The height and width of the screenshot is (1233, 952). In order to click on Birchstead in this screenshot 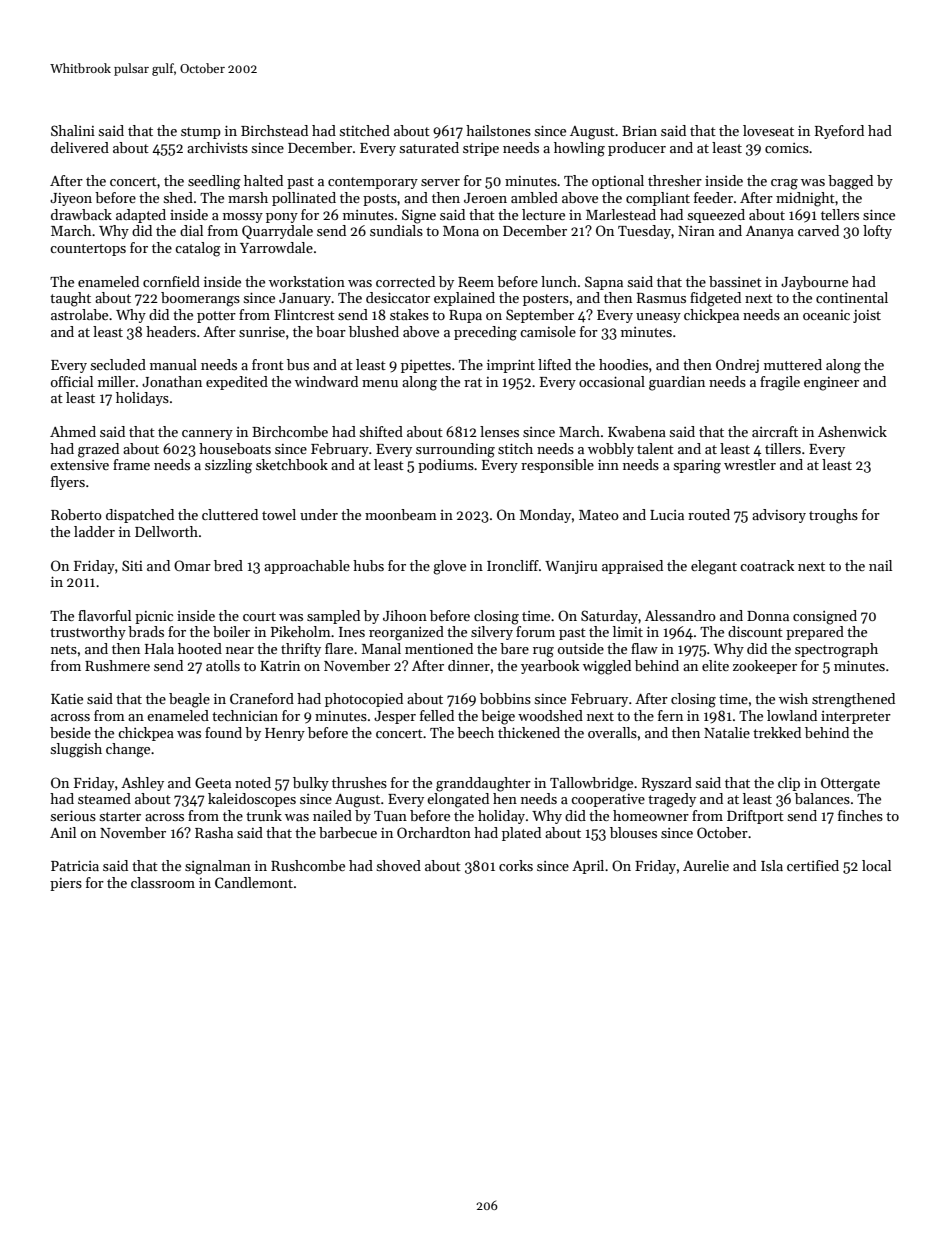, I will do `click(274, 130)`.
